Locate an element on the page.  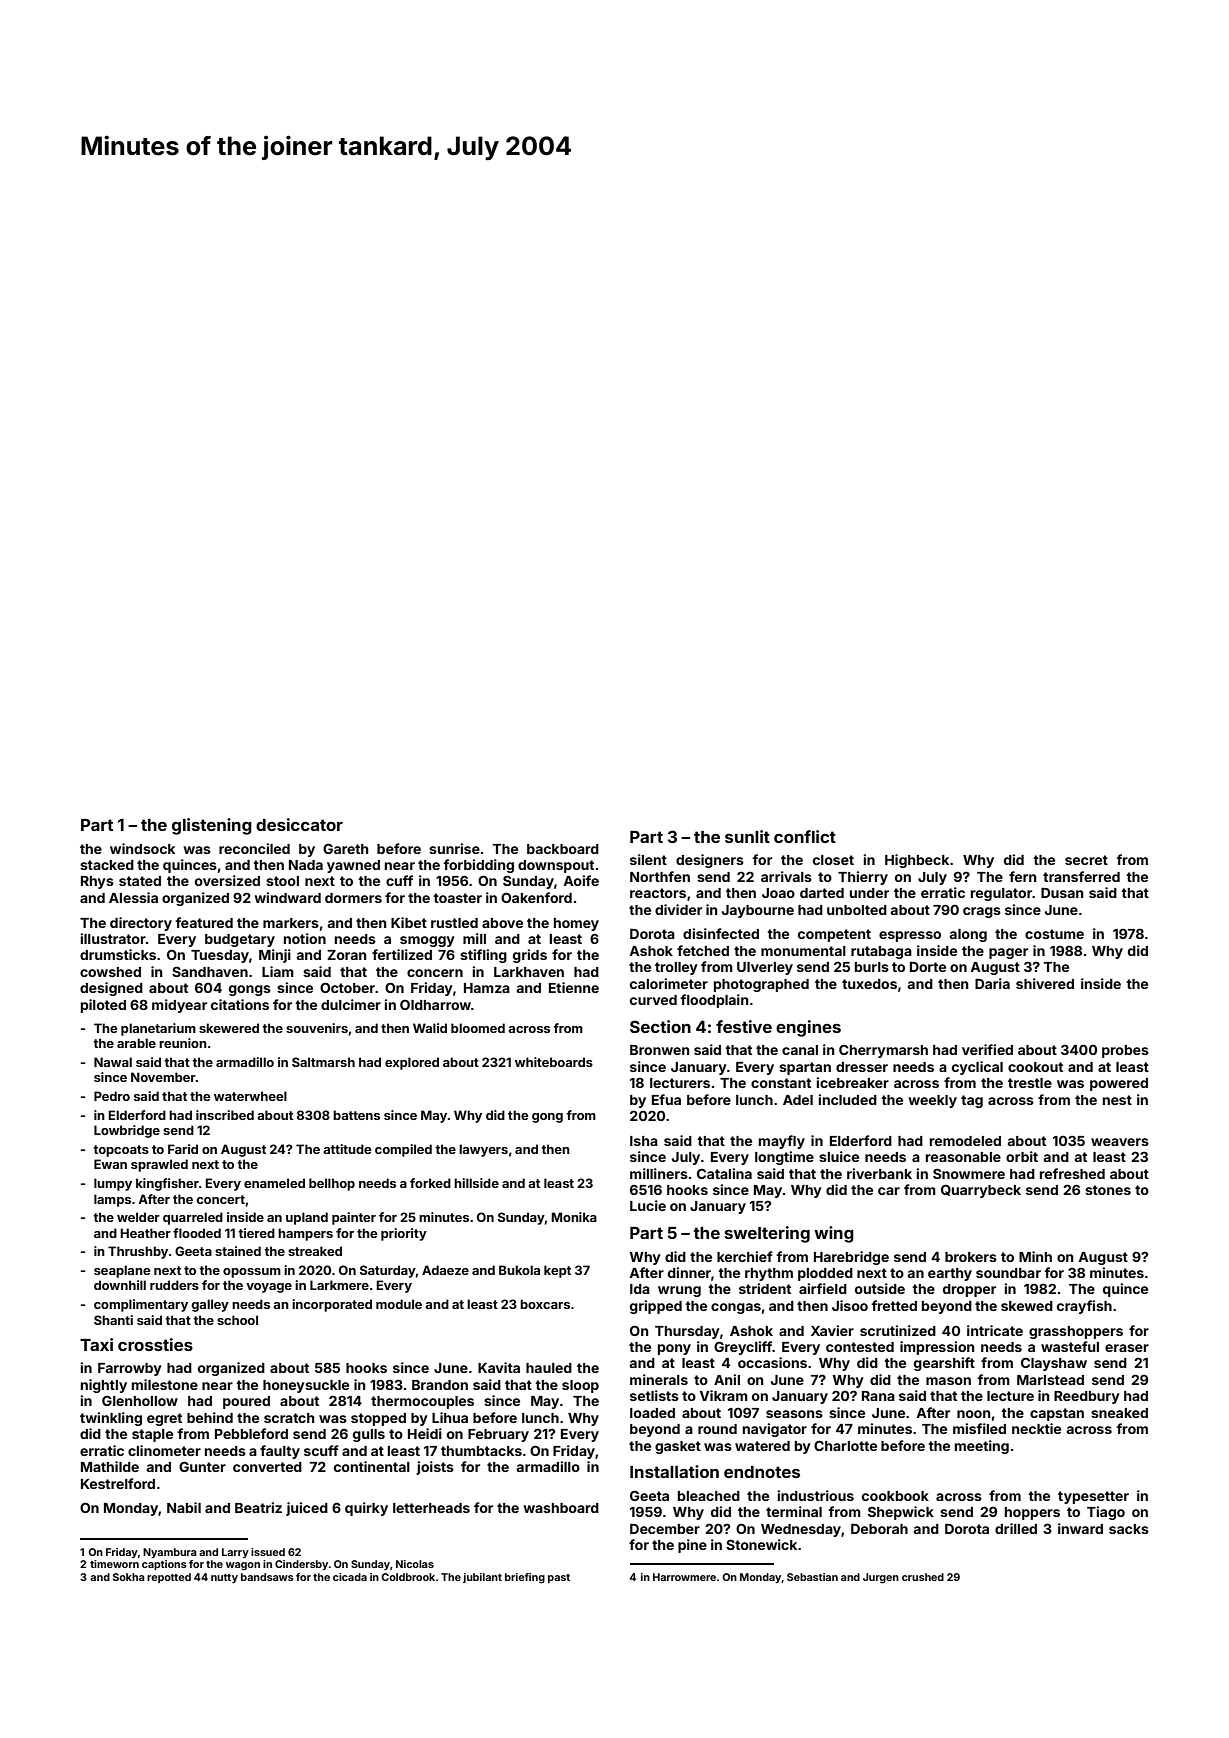
mayfly is located at coordinates (782, 1142).
